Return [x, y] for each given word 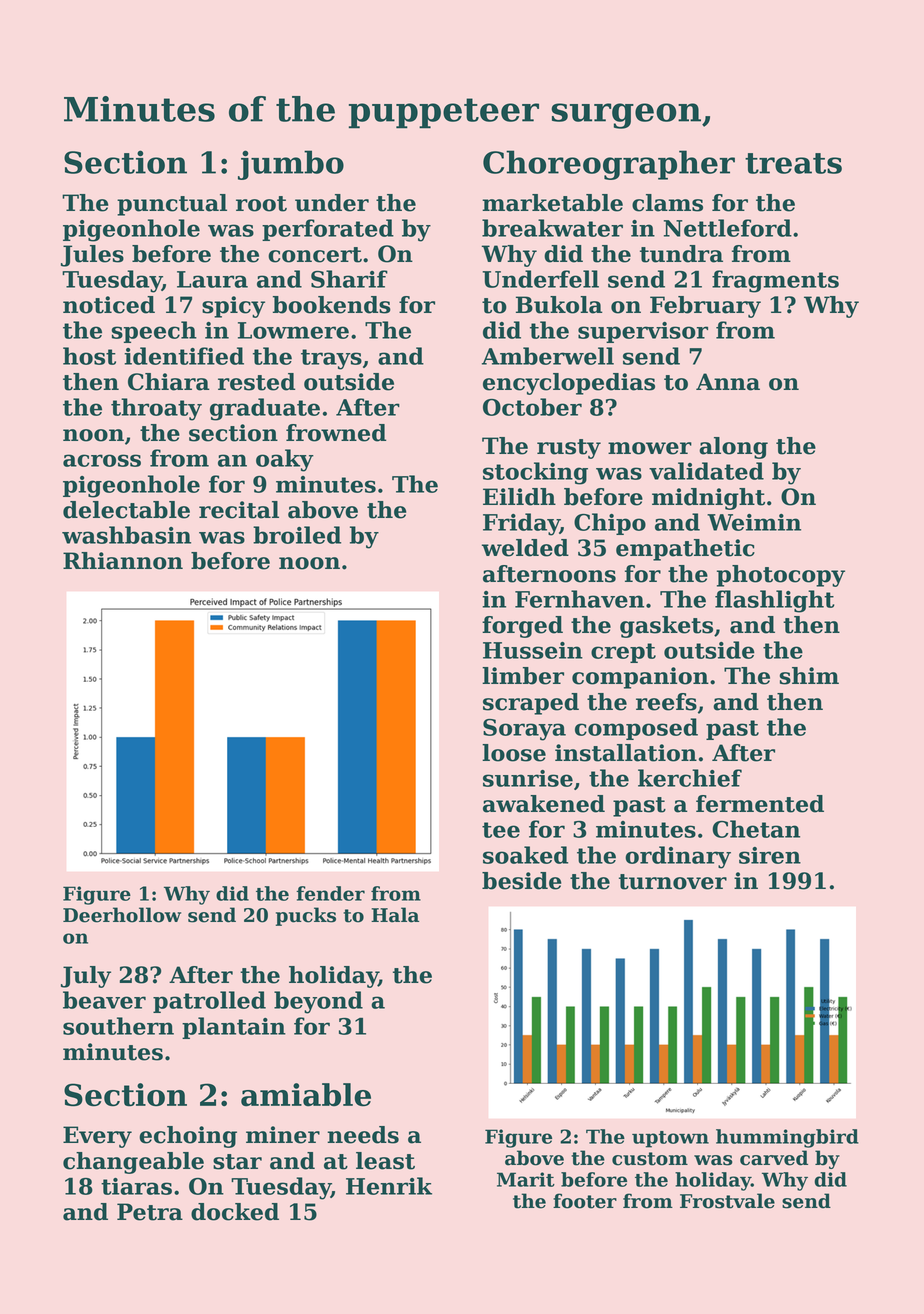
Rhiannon [123, 561]
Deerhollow [122, 915]
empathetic [685, 550]
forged [522, 627]
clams [667, 203]
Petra [150, 1212]
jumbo [291, 165]
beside [522, 881]
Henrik [389, 1186]
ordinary [678, 857]
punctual [172, 205]
